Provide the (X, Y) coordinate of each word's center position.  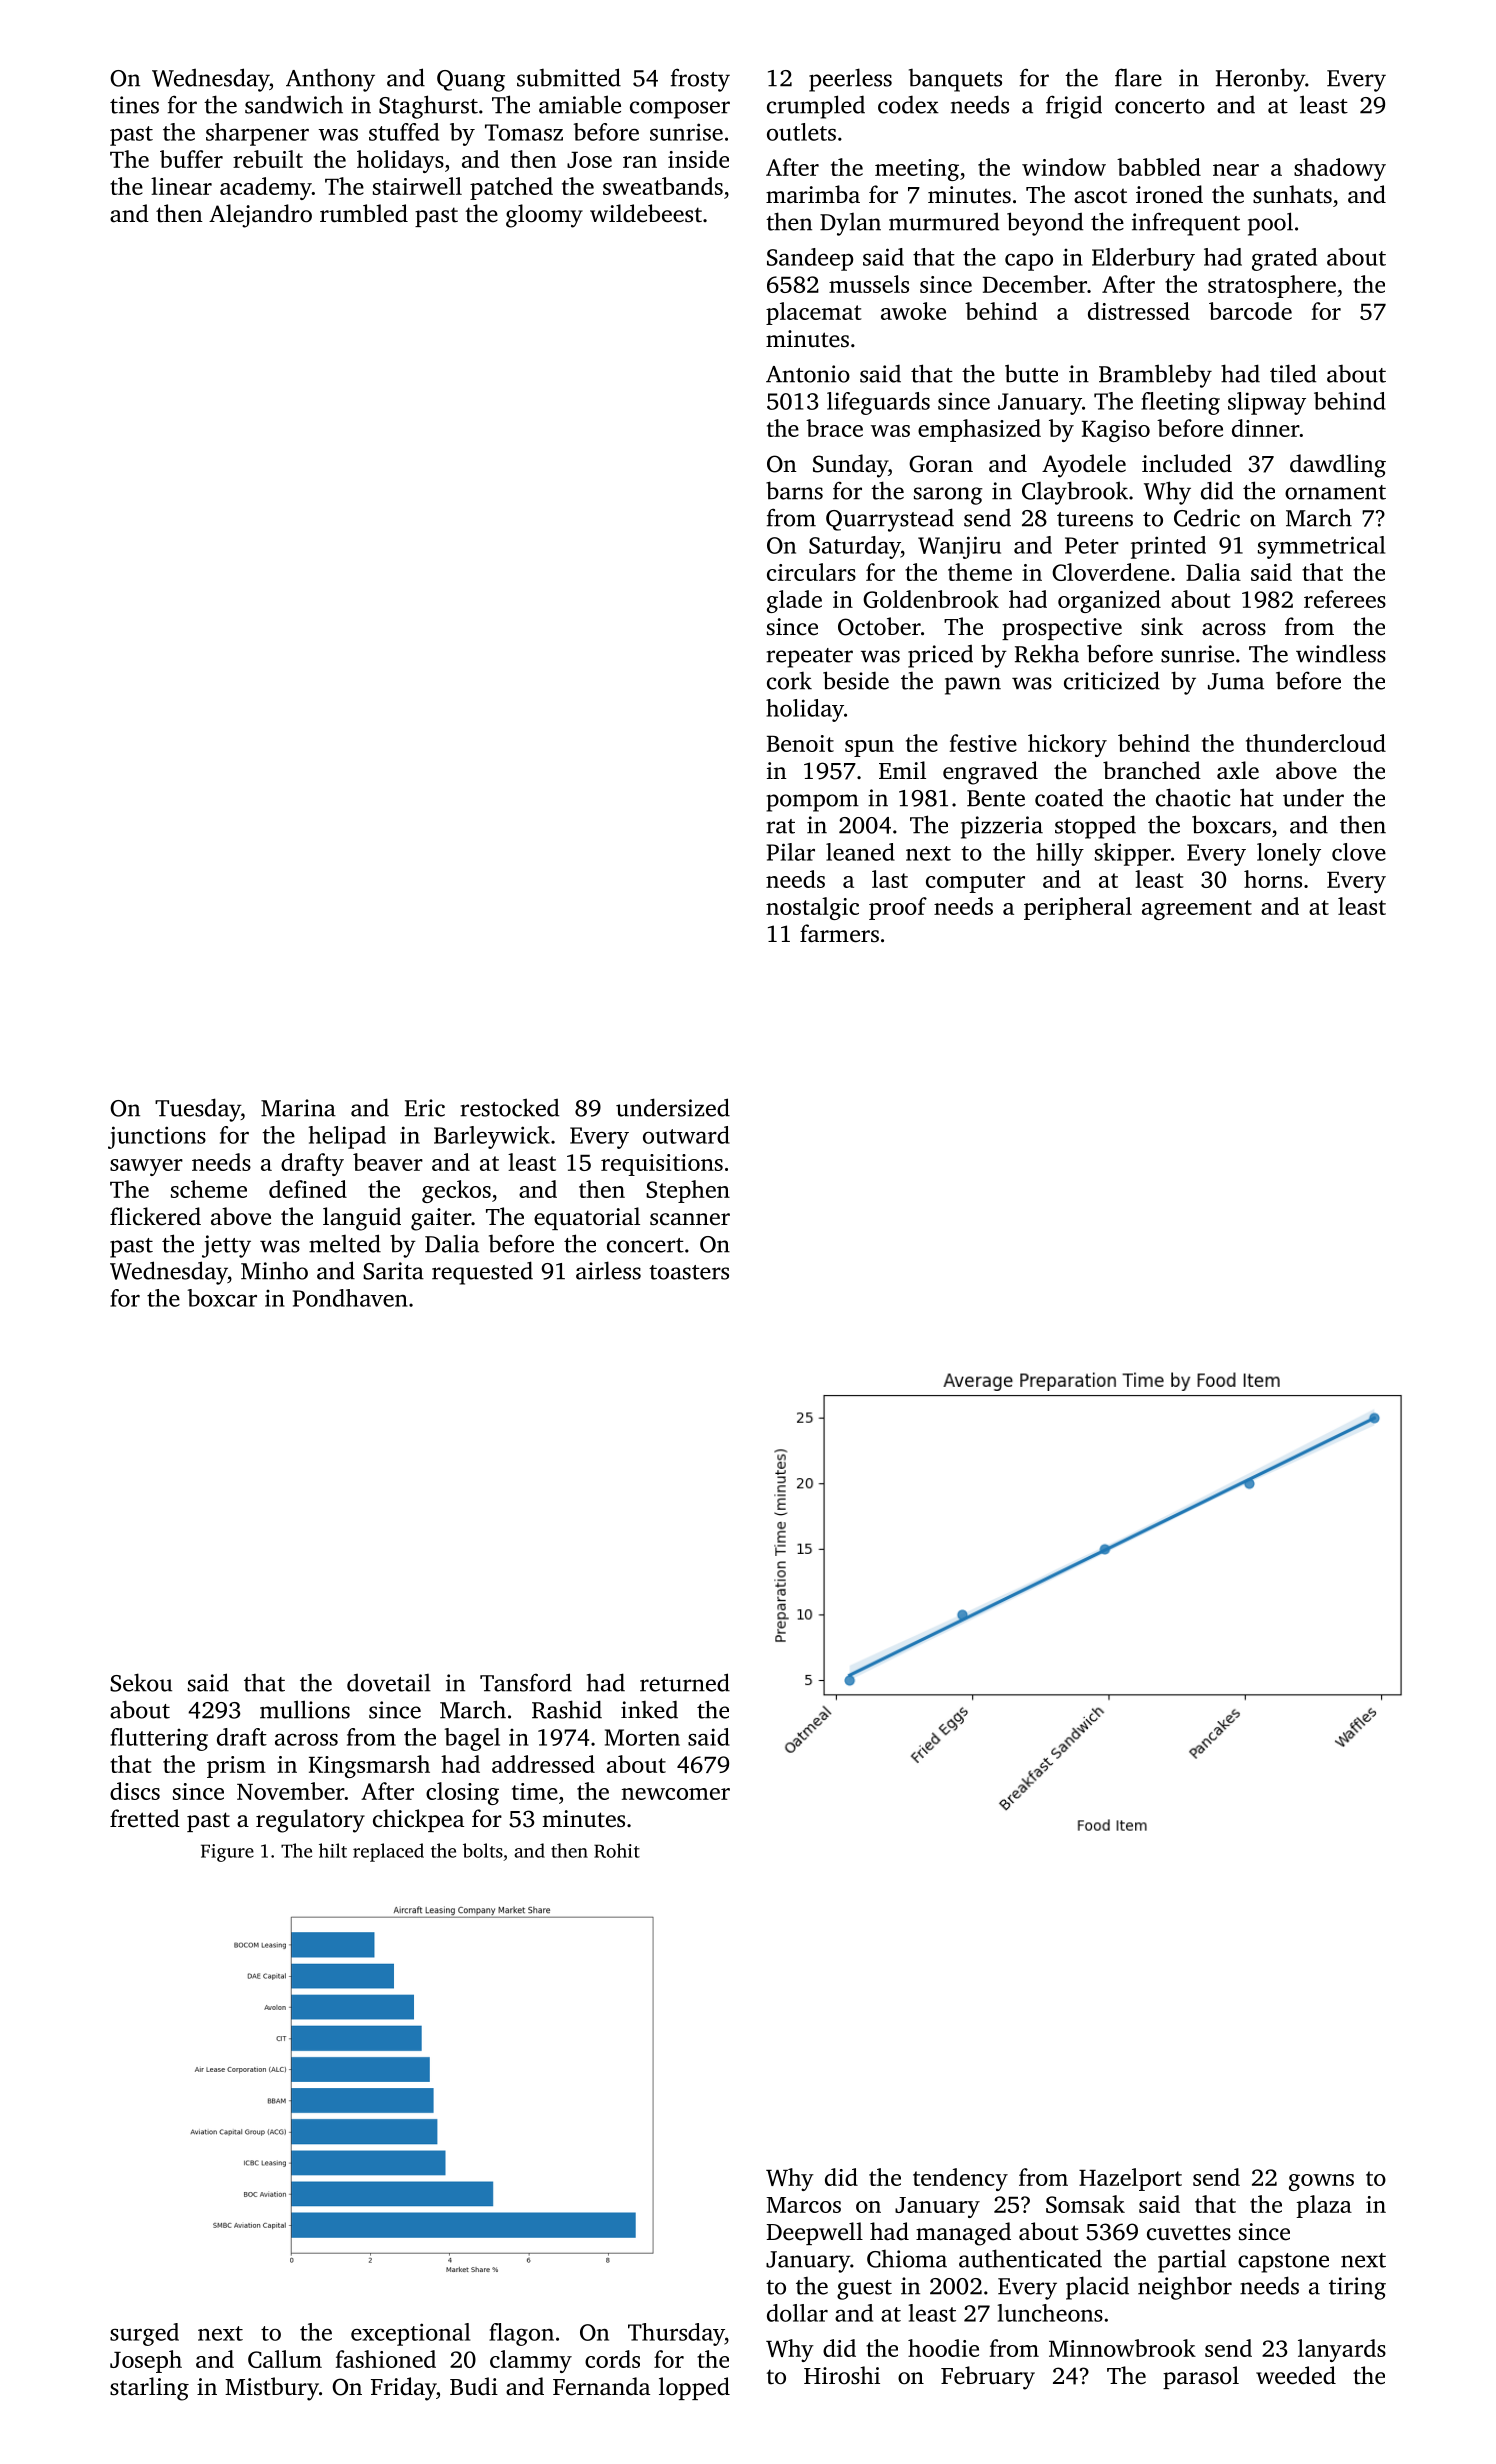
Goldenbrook (931, 599)
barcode (1250, 311)
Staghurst (428, 107)
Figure (227, 1853)
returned (685, 1682)
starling (149, 2389)
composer (680, 110)
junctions (157, 1137)
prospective (1062, 629)
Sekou (141, 1682)
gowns (1321, 2182)
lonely (1289, 854)
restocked (509, 1107)
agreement (1197, 910)
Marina (298, 1108)
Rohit (617, 1850)
